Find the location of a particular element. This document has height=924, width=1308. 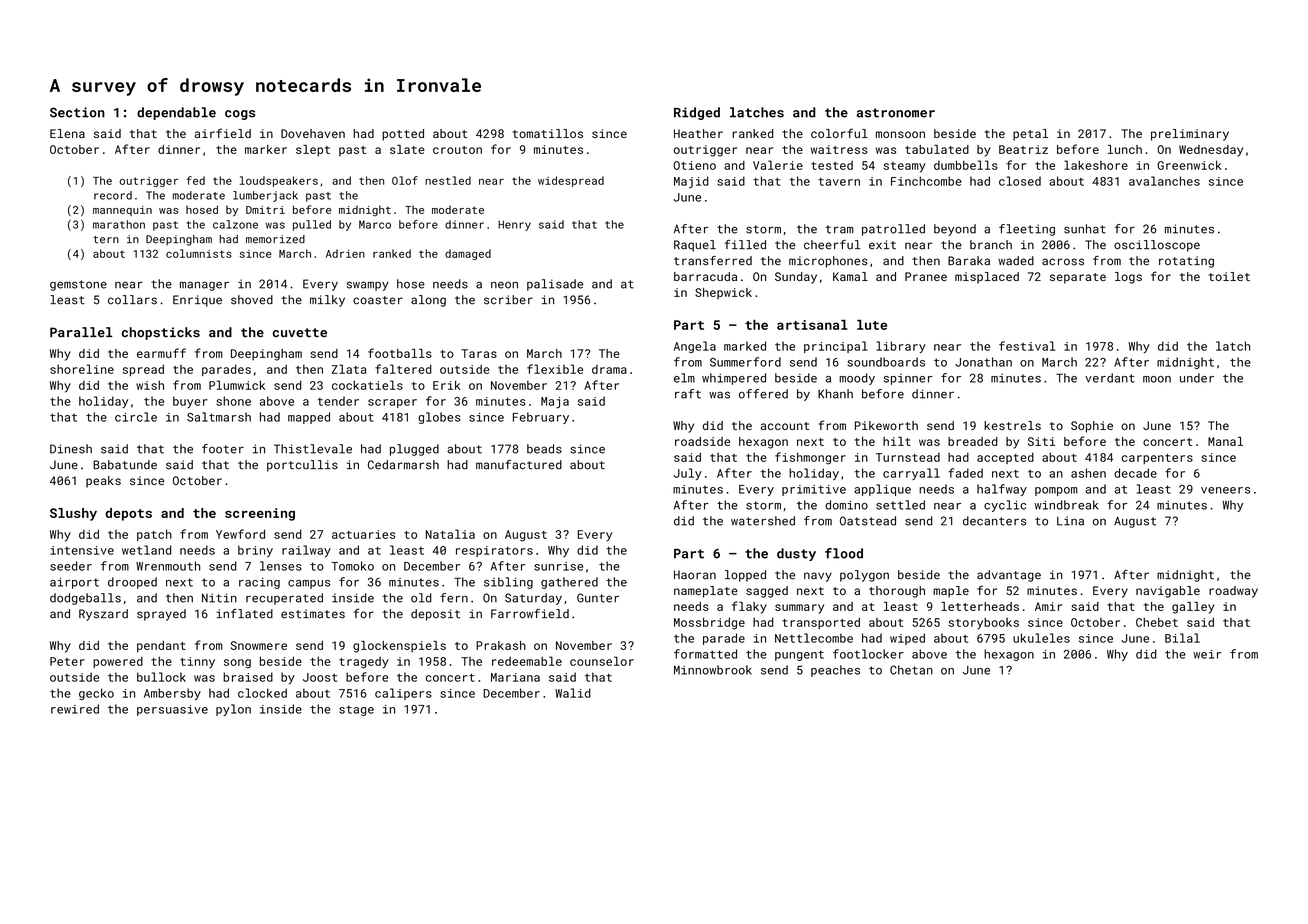

loudspeakers is located at coordinates (279, 181).
